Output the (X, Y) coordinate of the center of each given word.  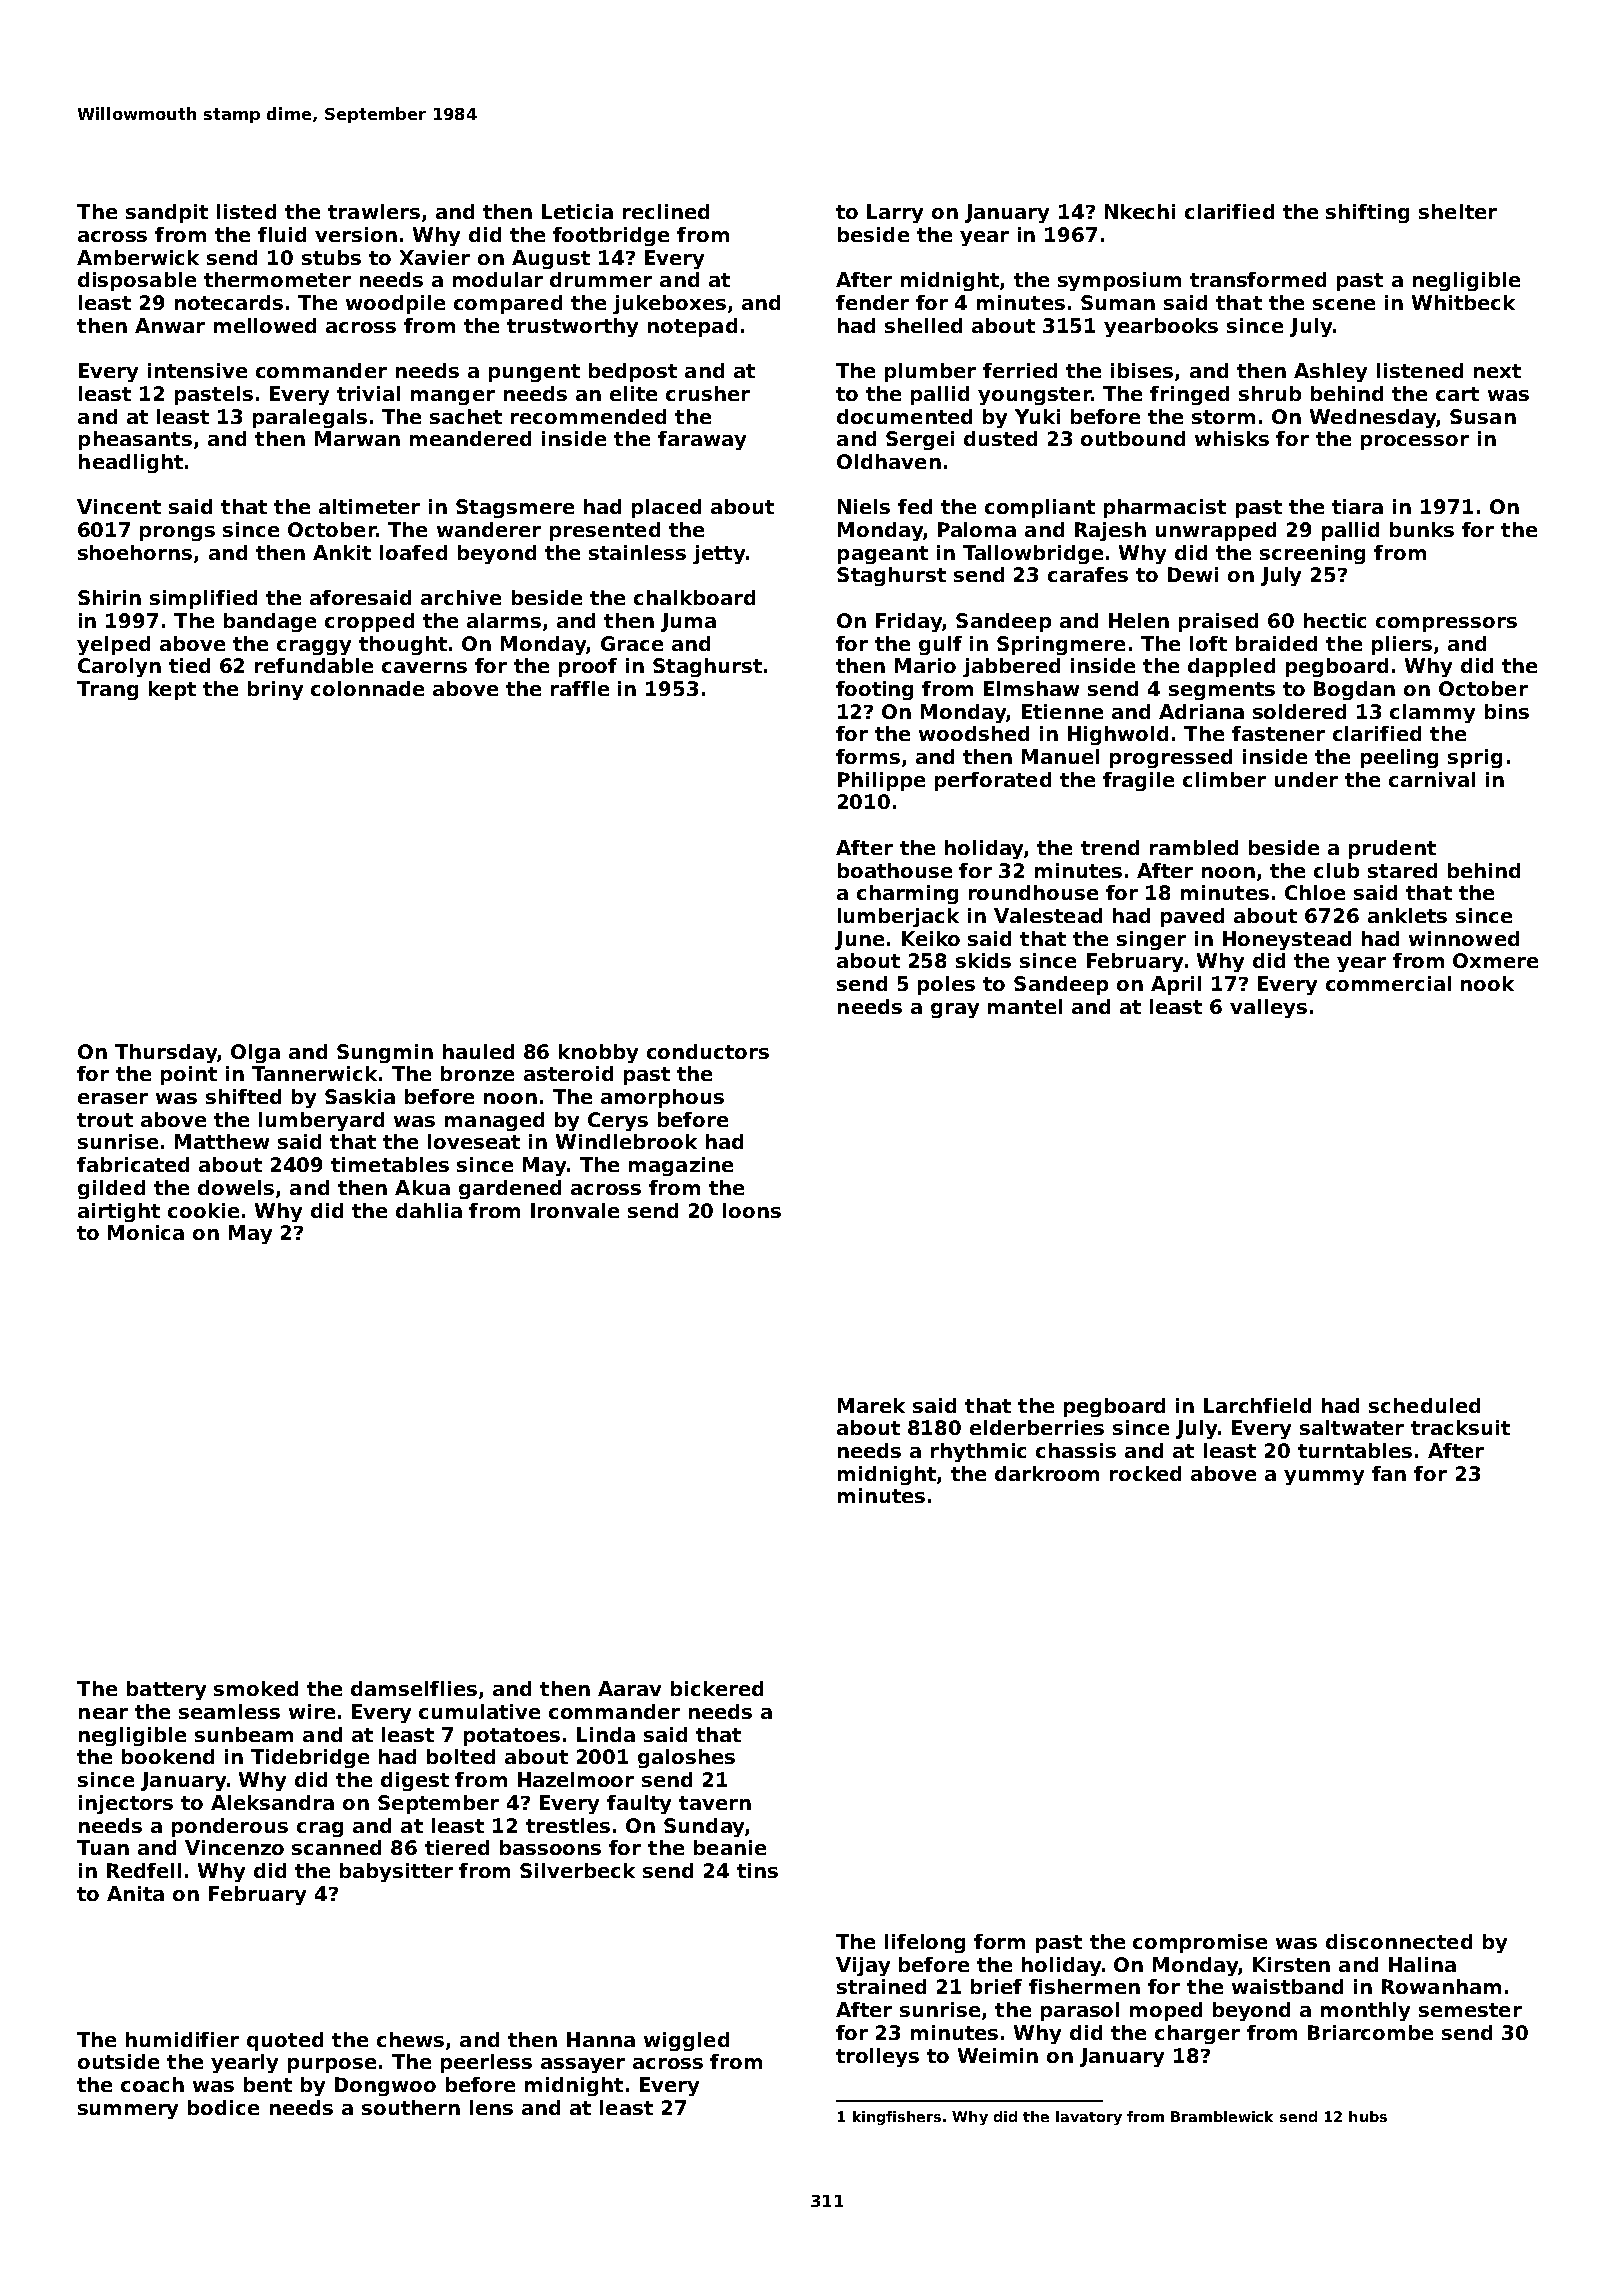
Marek (871, 1405)
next (1497, 371)
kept (172, 690)
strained (881, 1986)
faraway (702, 440)
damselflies (414, 1688)
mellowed (265, 325)
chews (410, 2039)
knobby (598, 1053)
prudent (1392, 849)
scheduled (1424, 1405)
